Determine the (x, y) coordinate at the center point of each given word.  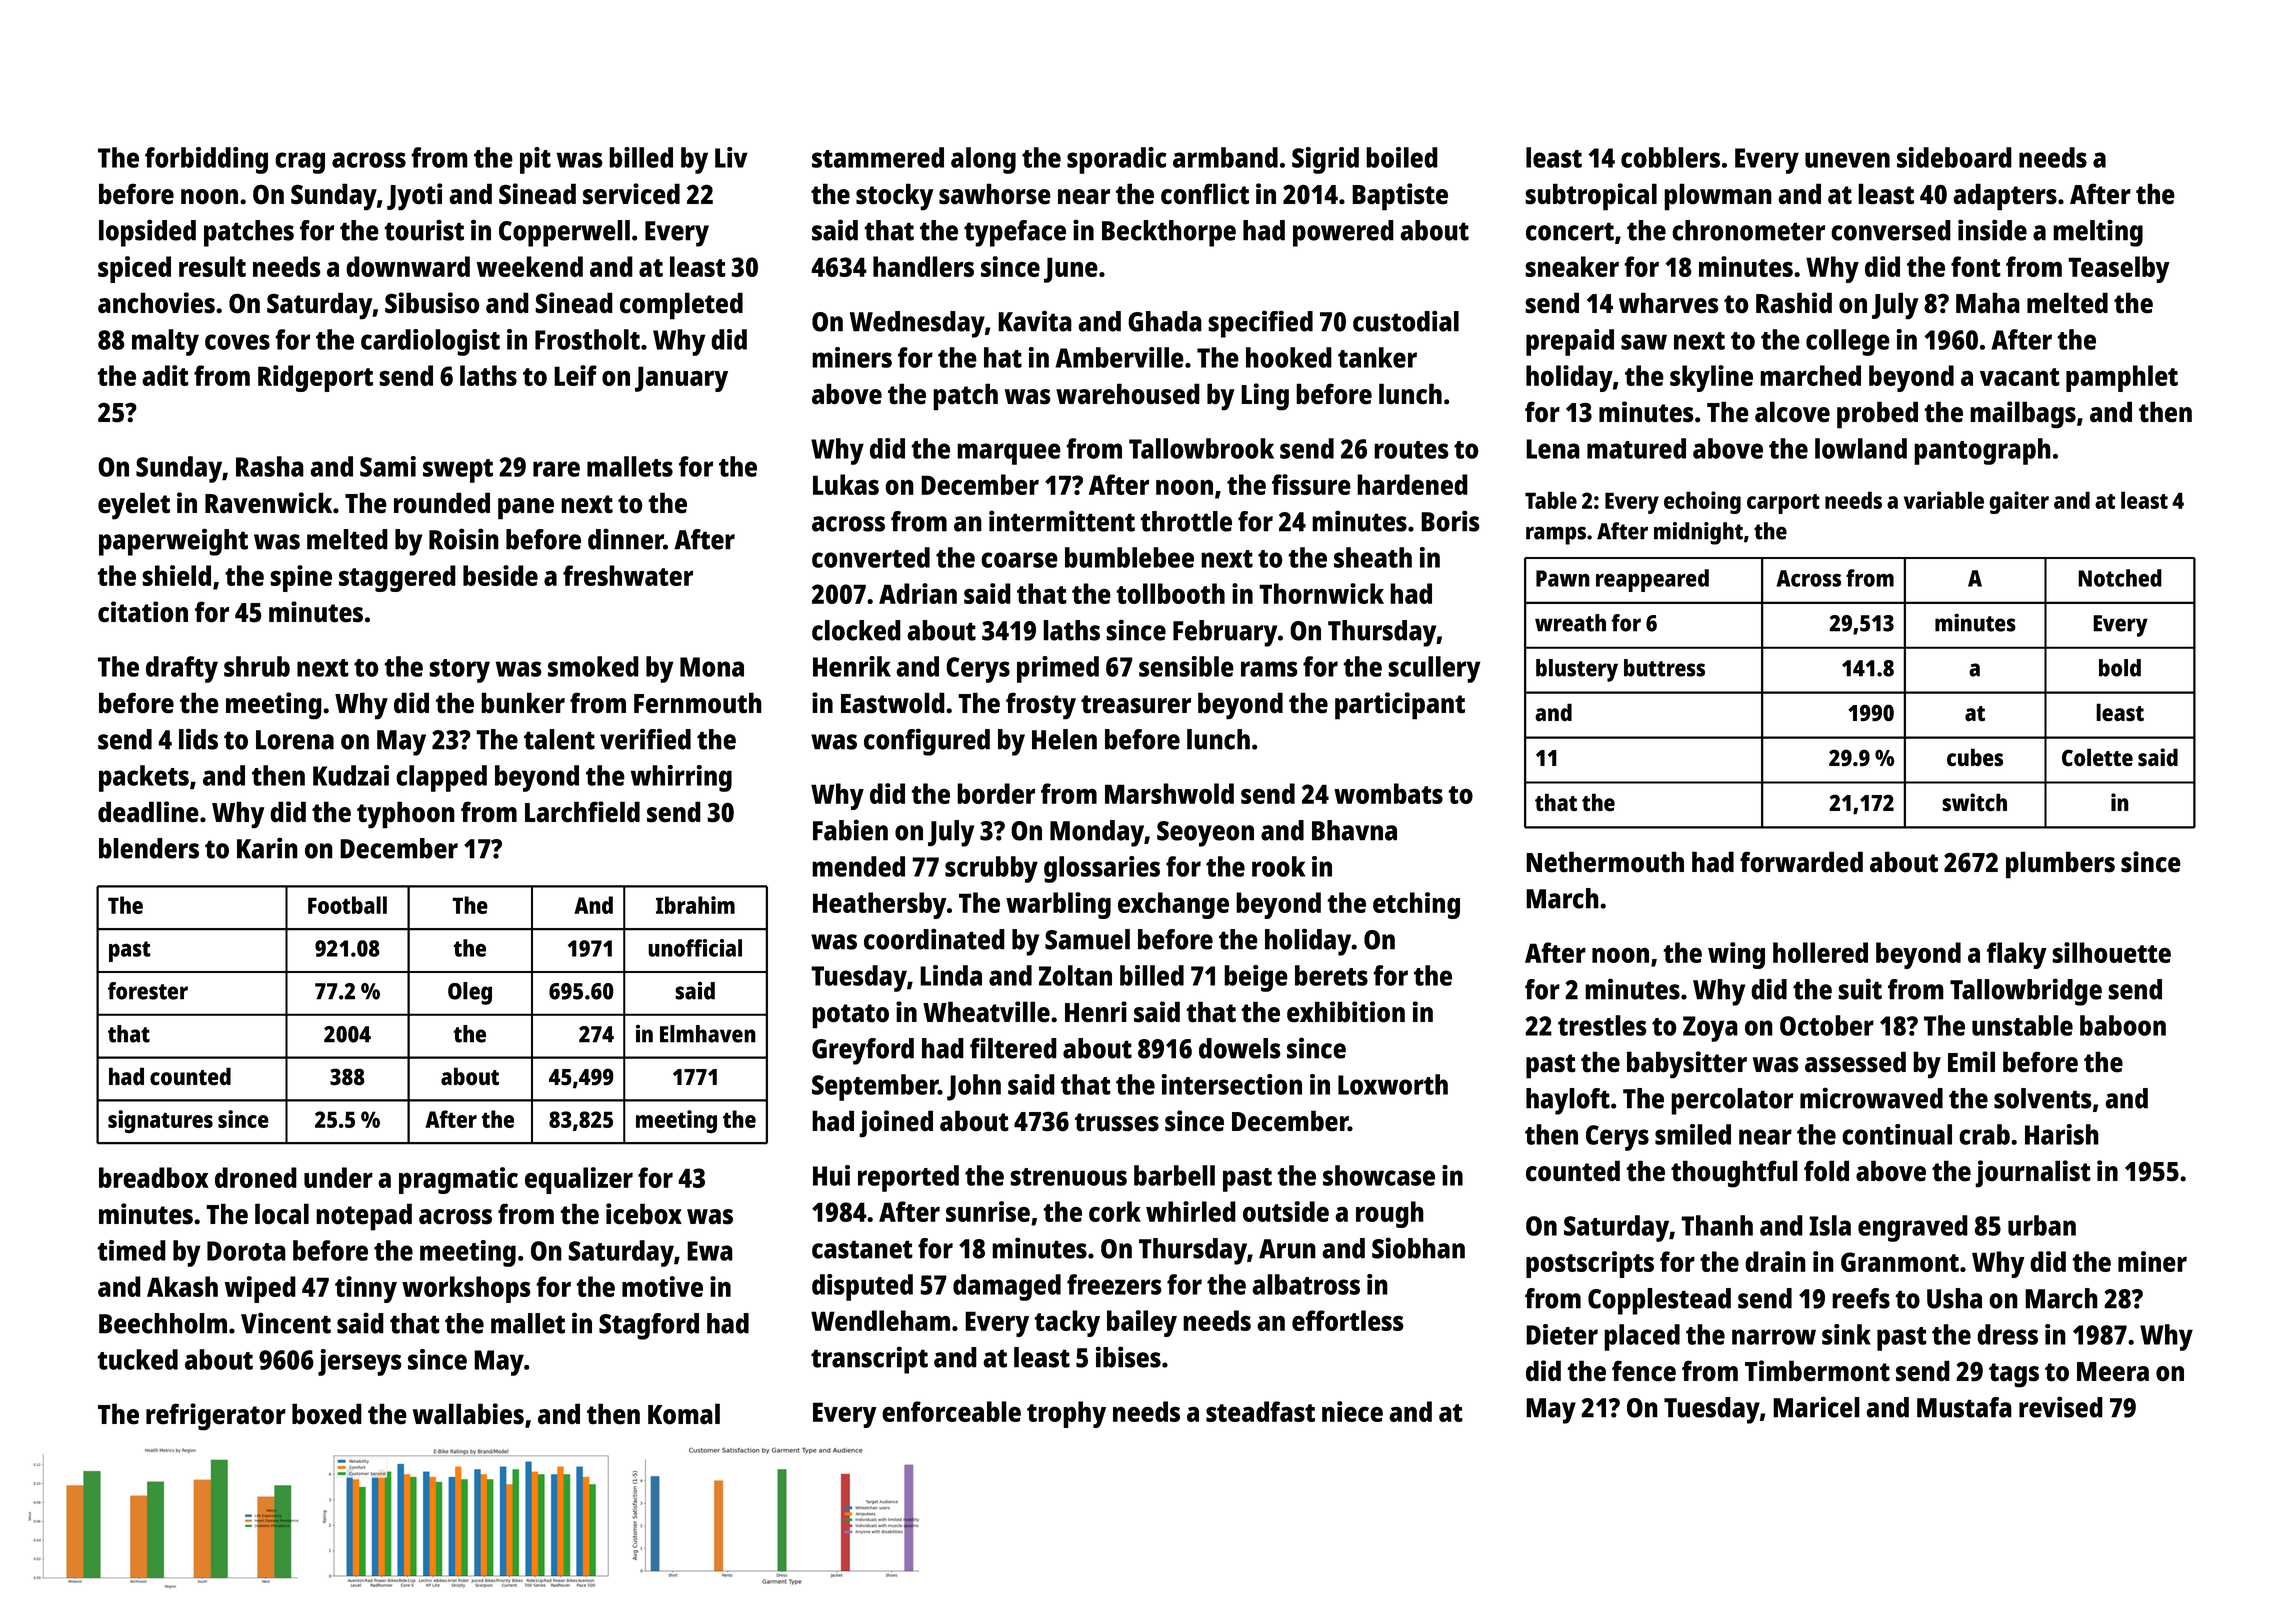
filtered (1013, 1048)
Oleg (470, 993)
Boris (1450, 521)
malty (165, 342)
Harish (2062, 1134)
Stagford (649, 1326)
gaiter (2019, 502)
